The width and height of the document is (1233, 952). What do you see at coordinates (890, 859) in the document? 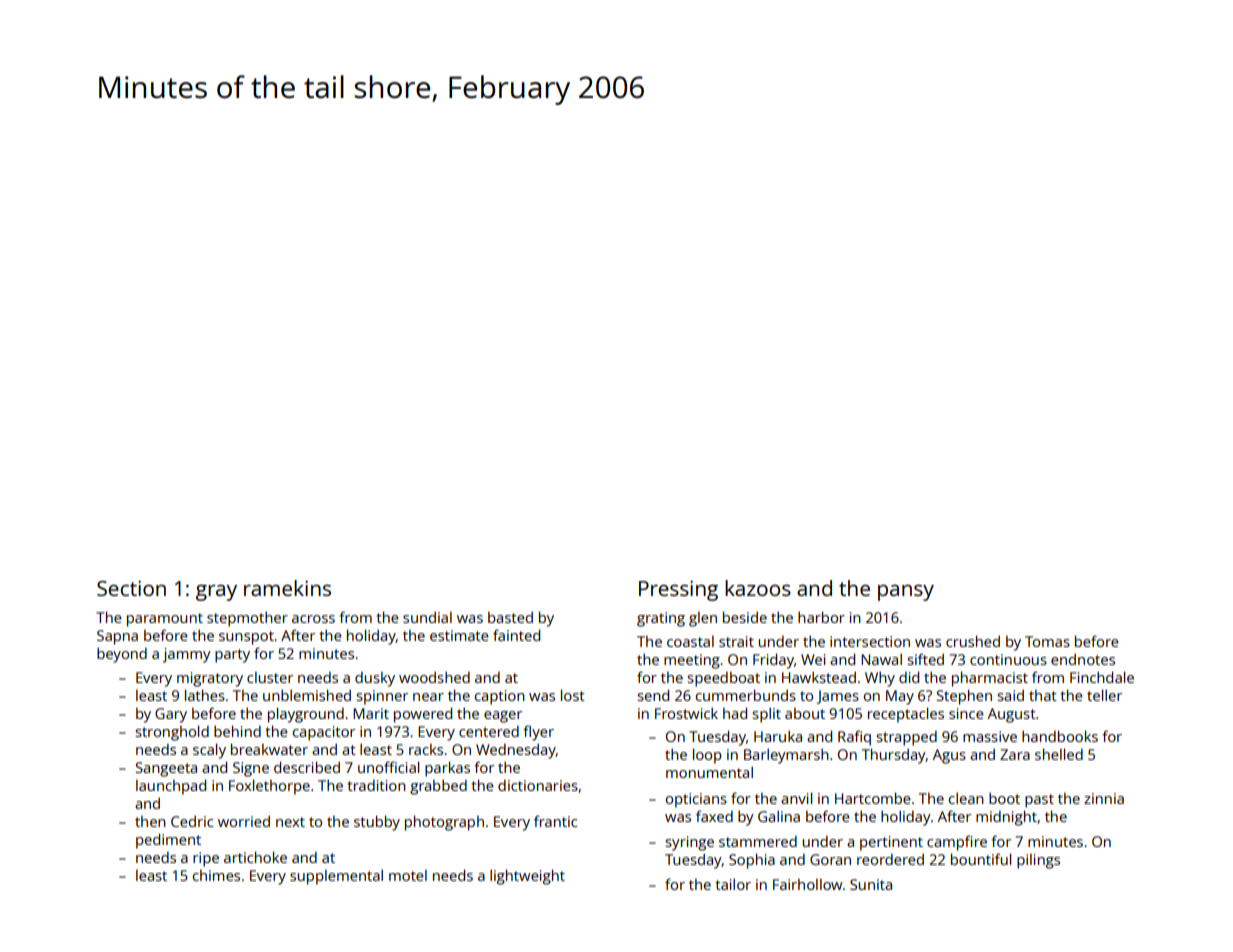
I see `reordered` at bounding box center [890, 859].
